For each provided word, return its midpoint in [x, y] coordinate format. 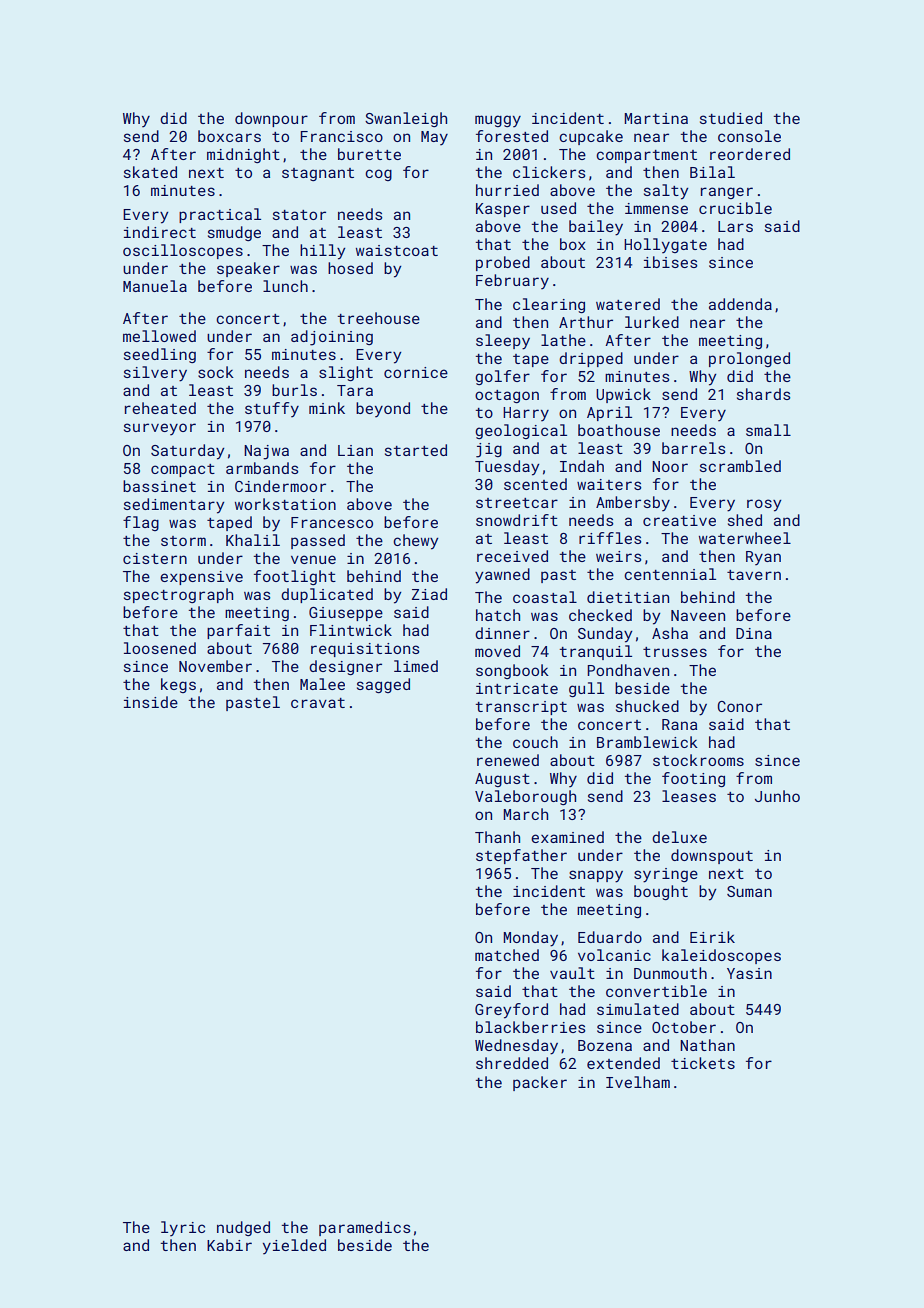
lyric [183, 1229]
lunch [285, 286]
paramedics [365, 1228]
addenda [740, 304]
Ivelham [638, 1082]
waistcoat [397, 250]
